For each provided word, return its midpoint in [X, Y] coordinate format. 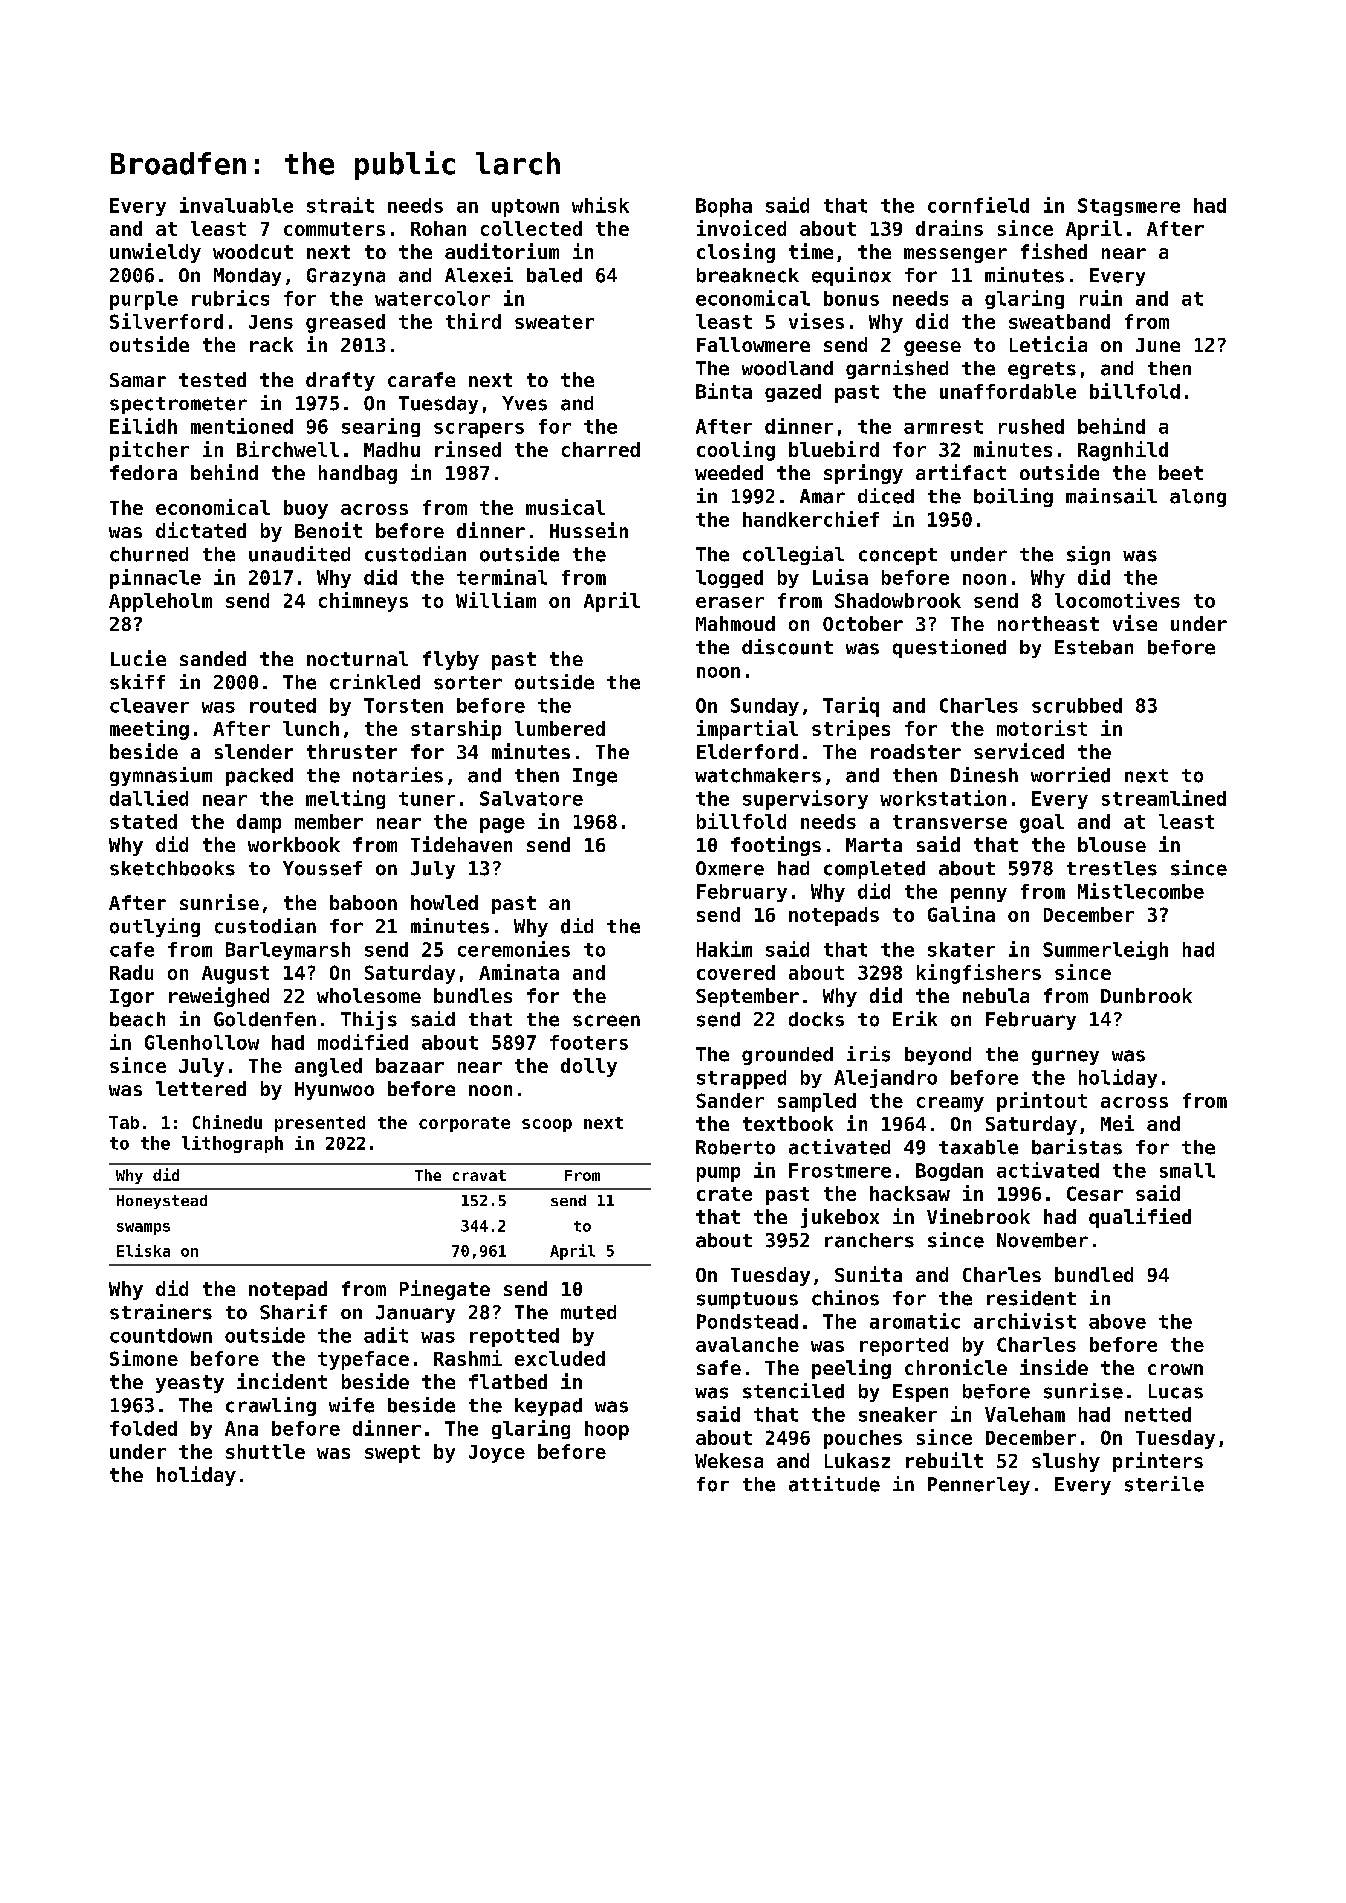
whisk [600, 205]
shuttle [265, 1451]
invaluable [236, 205]
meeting [149, 730]
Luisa [840, 577]
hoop [607, 1430]
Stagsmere [1129, 207]
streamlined [1164, 798]
